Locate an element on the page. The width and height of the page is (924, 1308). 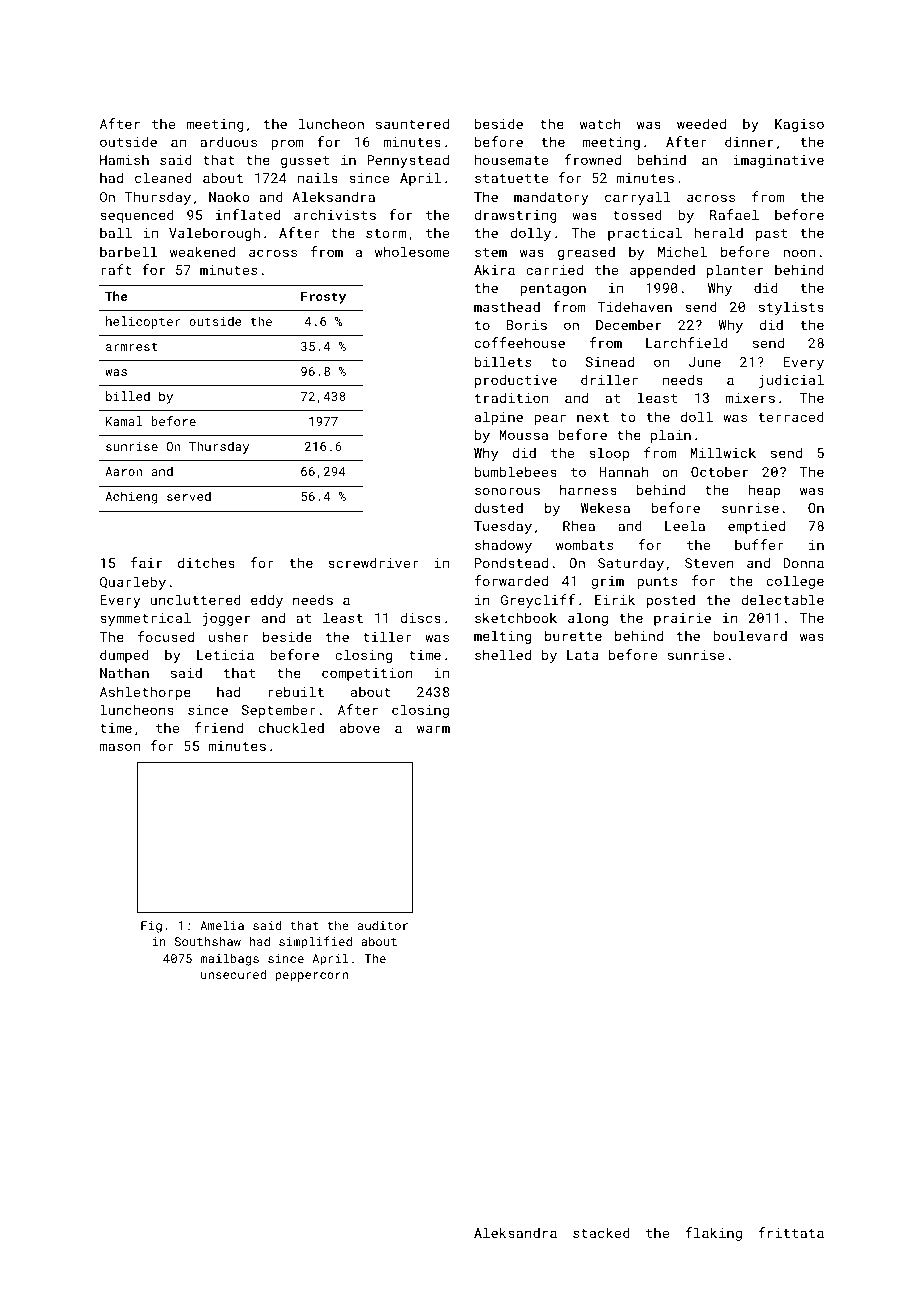
eddy is located at coordinates (267, 601).
